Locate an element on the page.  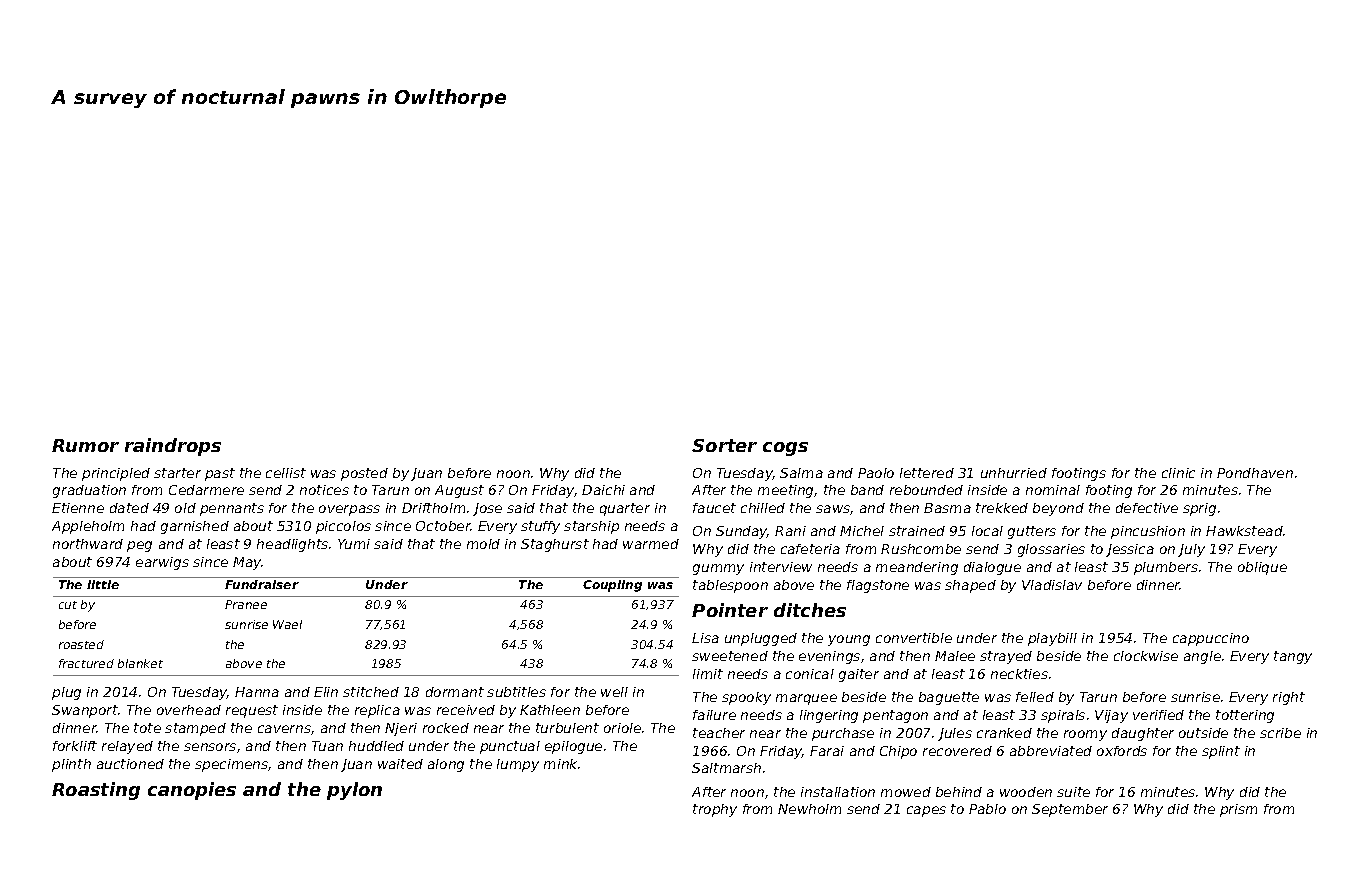
raindrops is located at coordinates (173, 447).
